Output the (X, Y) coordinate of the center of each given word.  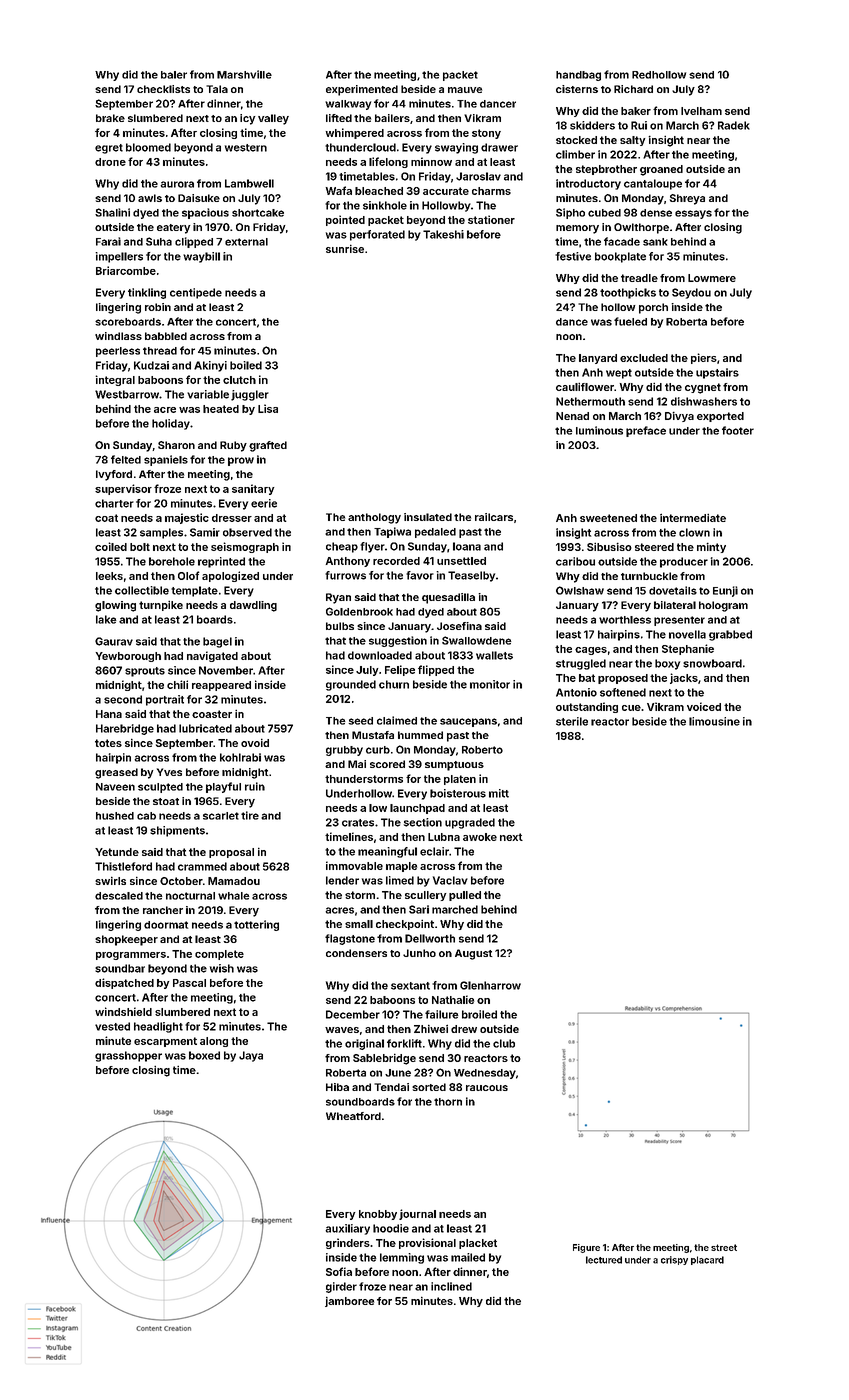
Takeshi (443, 234)
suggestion (398, 641)
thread (160, 351)
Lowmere (712, 278)
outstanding (587, 707)
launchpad (417, 809)
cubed (604, 213)
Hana (109, 714)
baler (174, 75)
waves (342, 1030)
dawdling (253, 606)
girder (341, 1287)
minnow (431, 161)
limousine (714, 721)
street (724, 1247)
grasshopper (128, 1056)
